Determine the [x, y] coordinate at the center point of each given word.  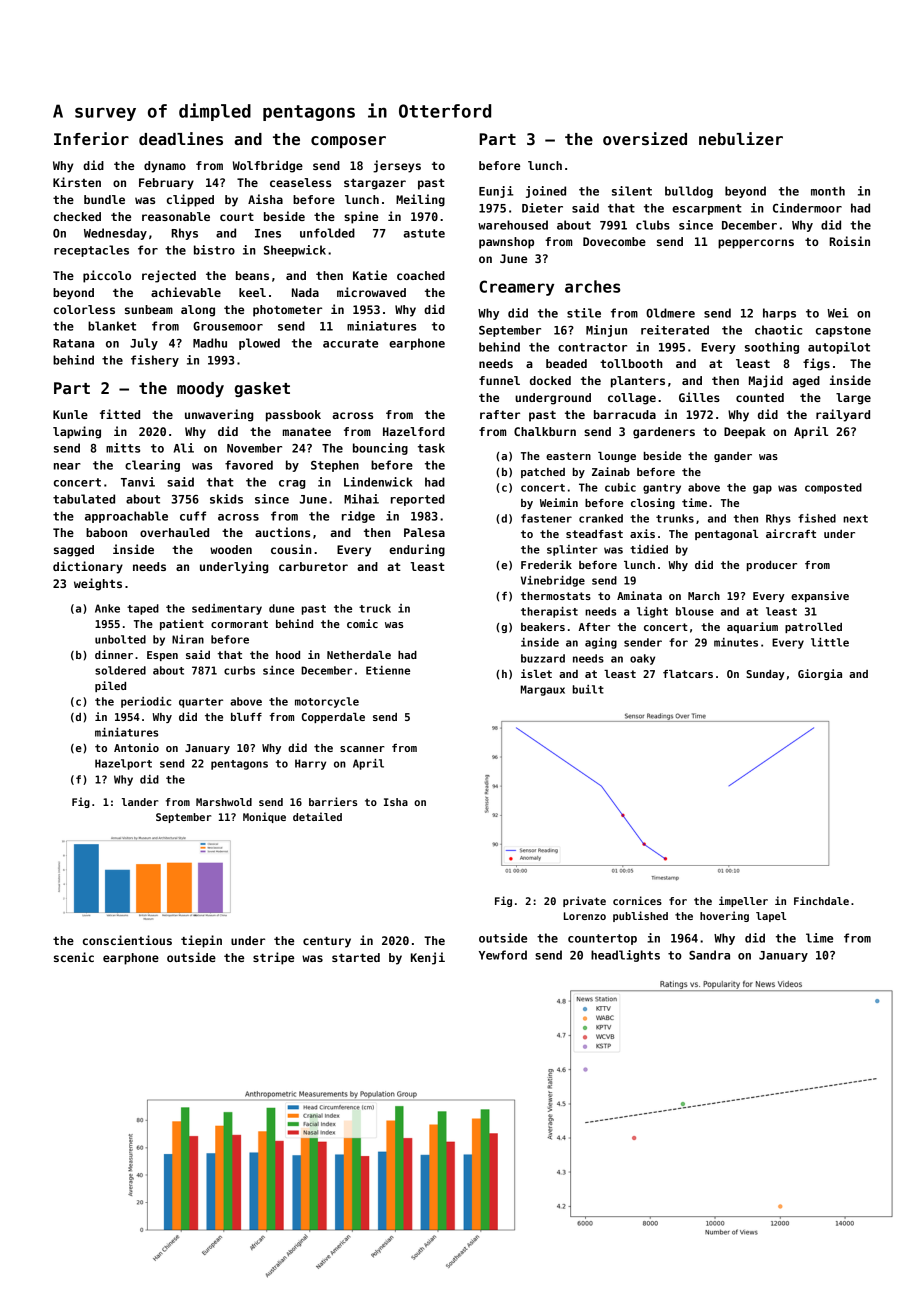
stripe [273, 958]
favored [249, 465]
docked [550, 380]
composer [348, 142]
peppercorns [756, 244]
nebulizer [741, 139]
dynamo [165, 167]
